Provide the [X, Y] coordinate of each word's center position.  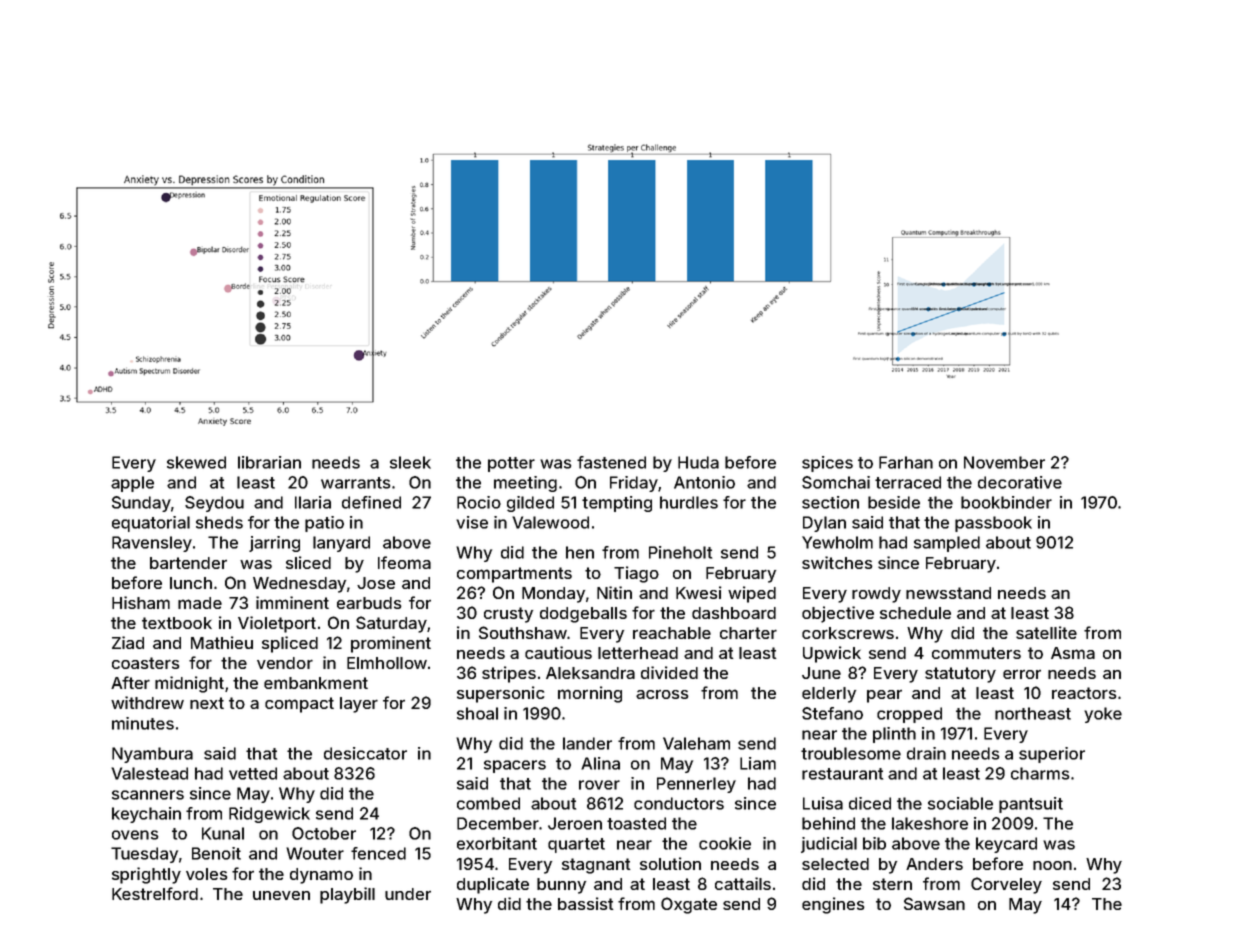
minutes [143, 723]
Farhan [906, 462]
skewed [196, 462]
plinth [894, 735]
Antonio [704, 482]
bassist [586, 903]
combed [488, 803]
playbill [347, 895]
